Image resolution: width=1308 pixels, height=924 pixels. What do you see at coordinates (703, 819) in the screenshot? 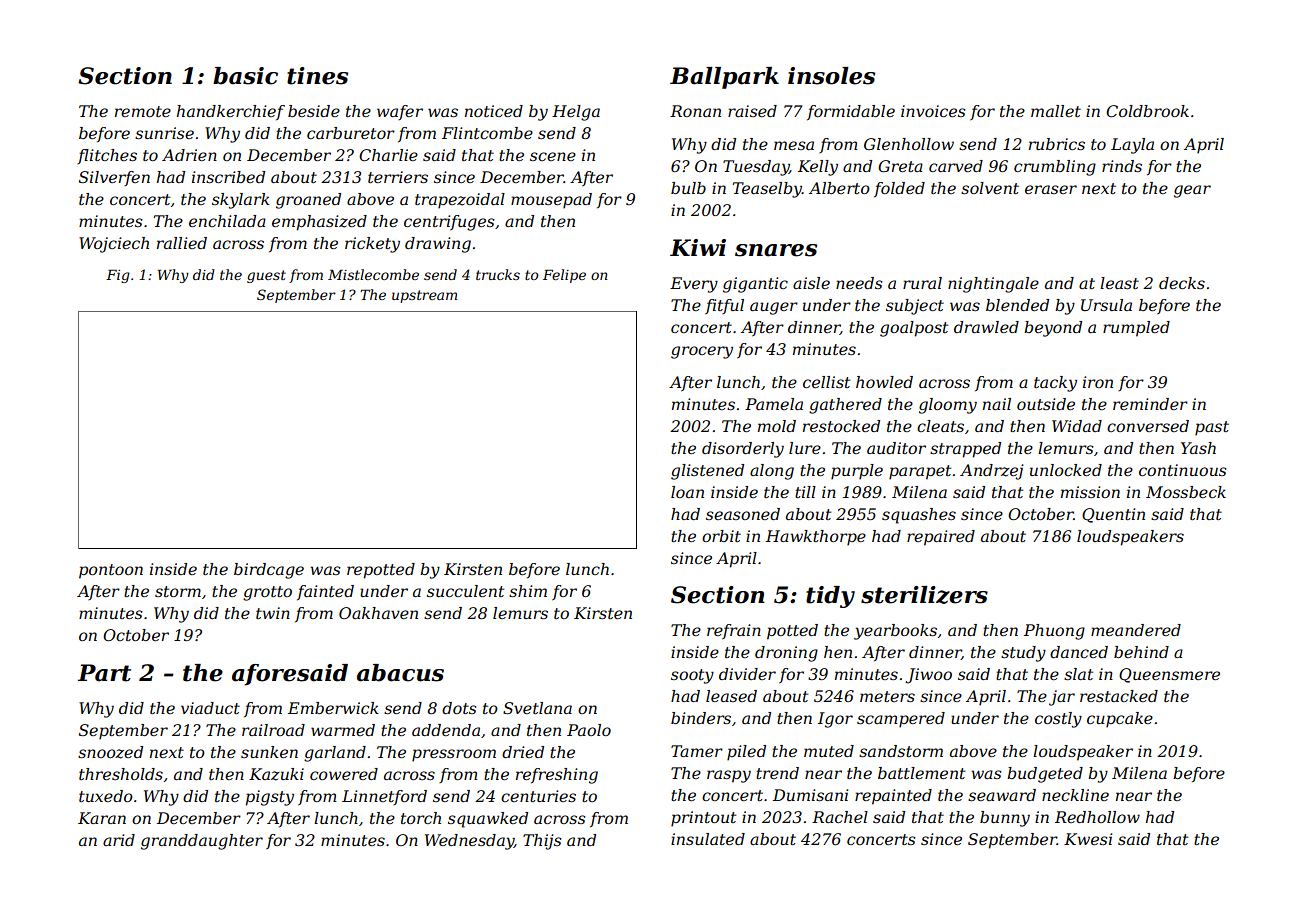
I see `printout` at bounding box center [703, 819].
